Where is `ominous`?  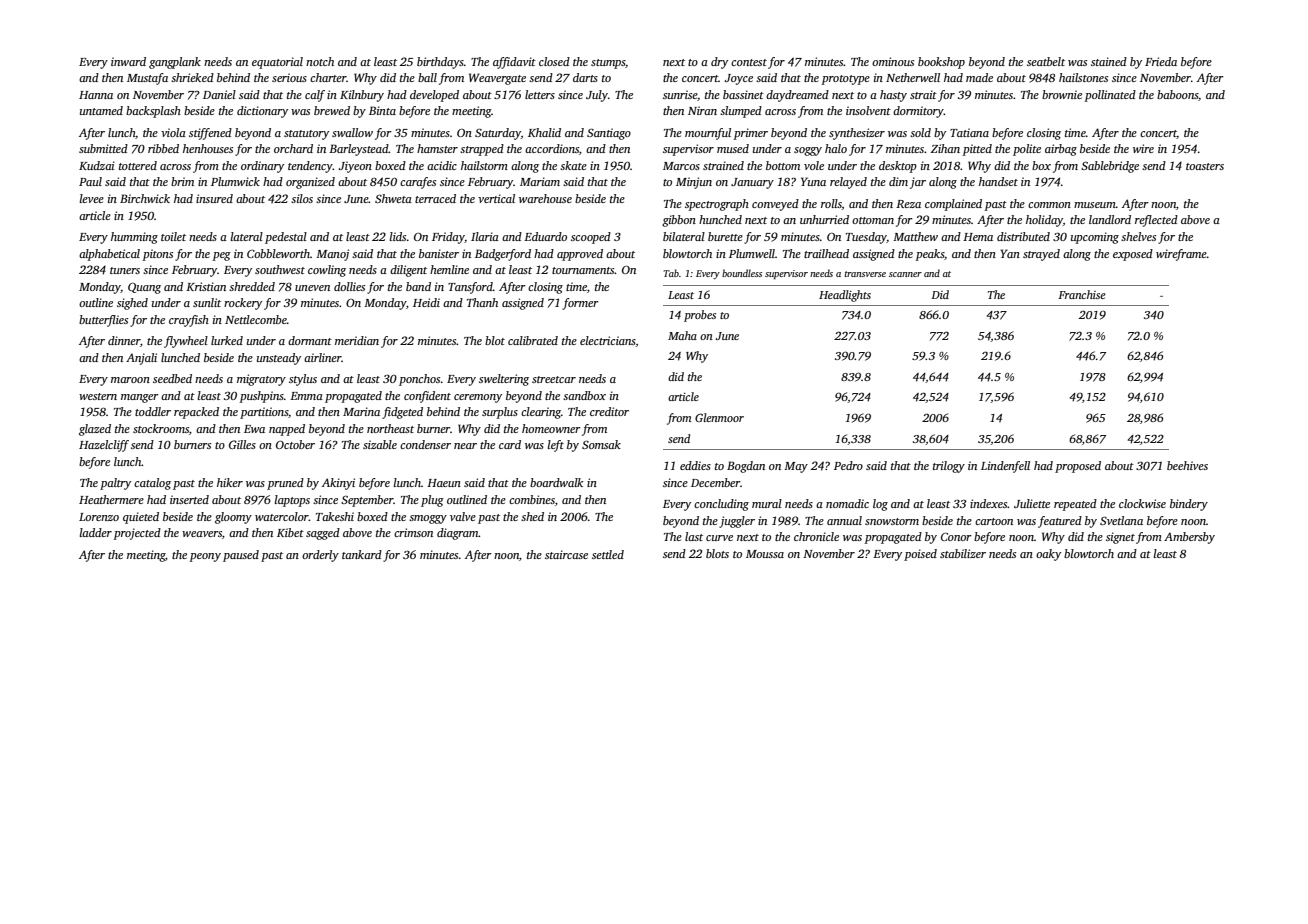
ominous is located at coordinates (893, 61).
